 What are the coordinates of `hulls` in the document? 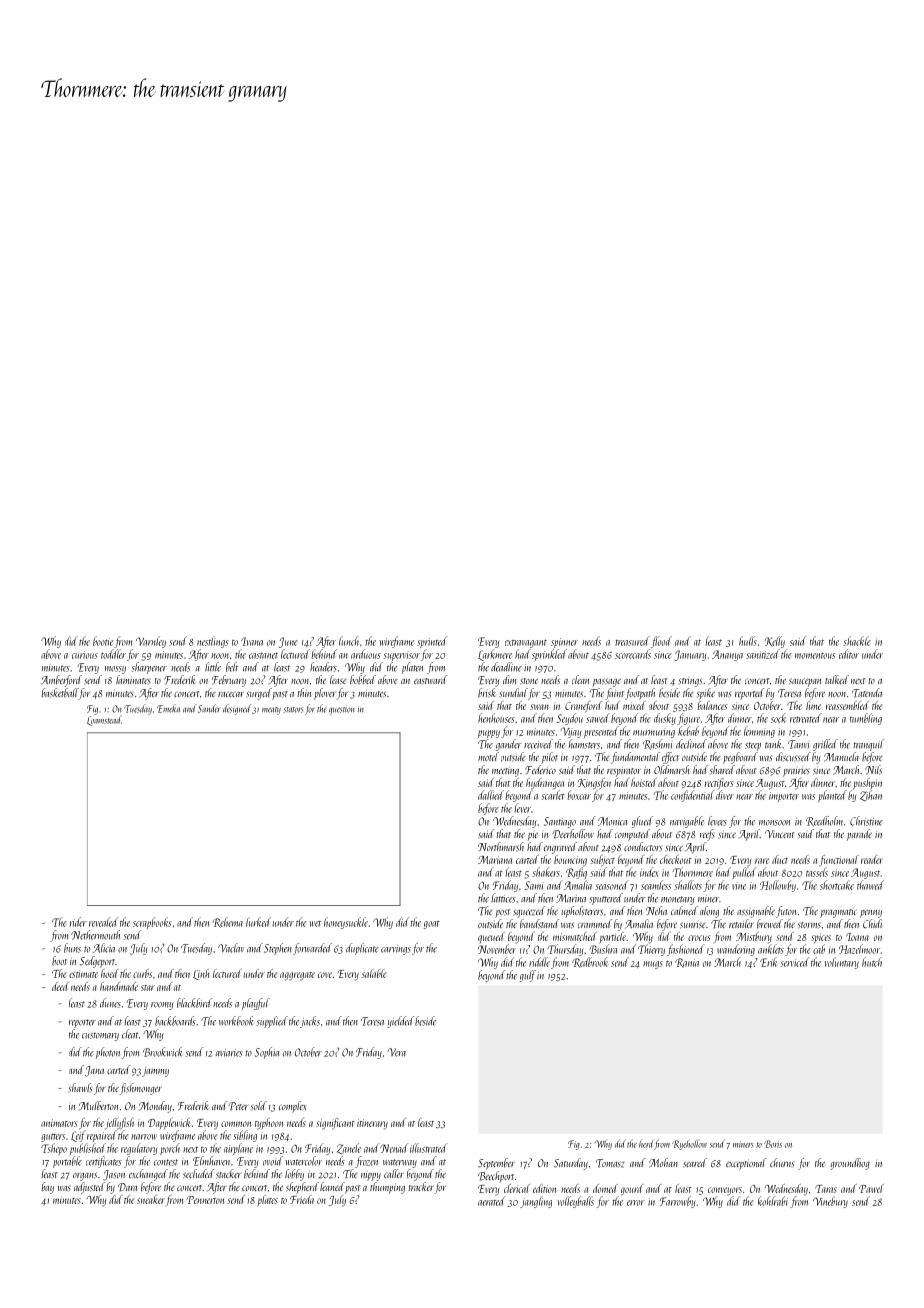 It's located at (748, 641).
